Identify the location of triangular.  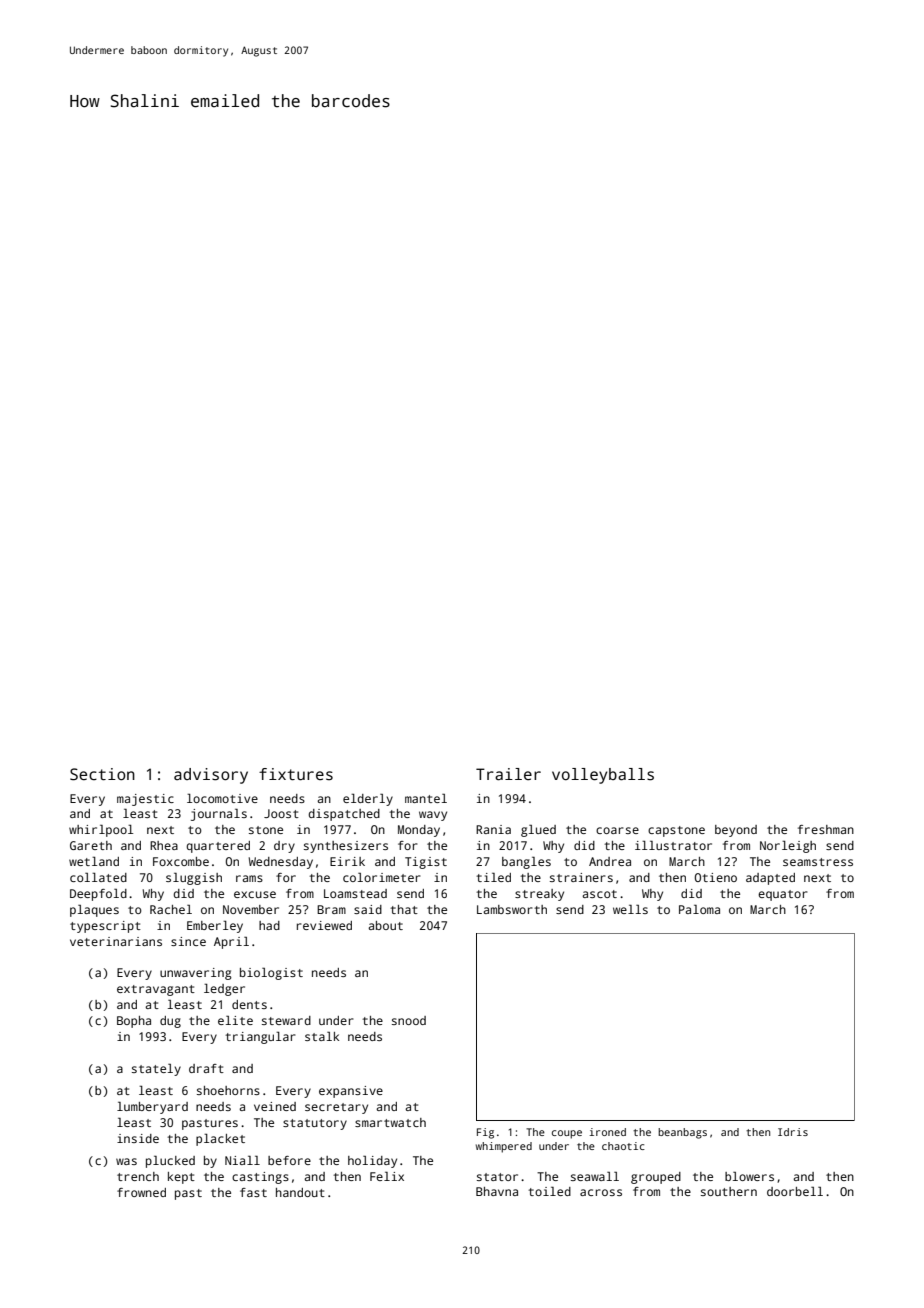
(260, 1038).
